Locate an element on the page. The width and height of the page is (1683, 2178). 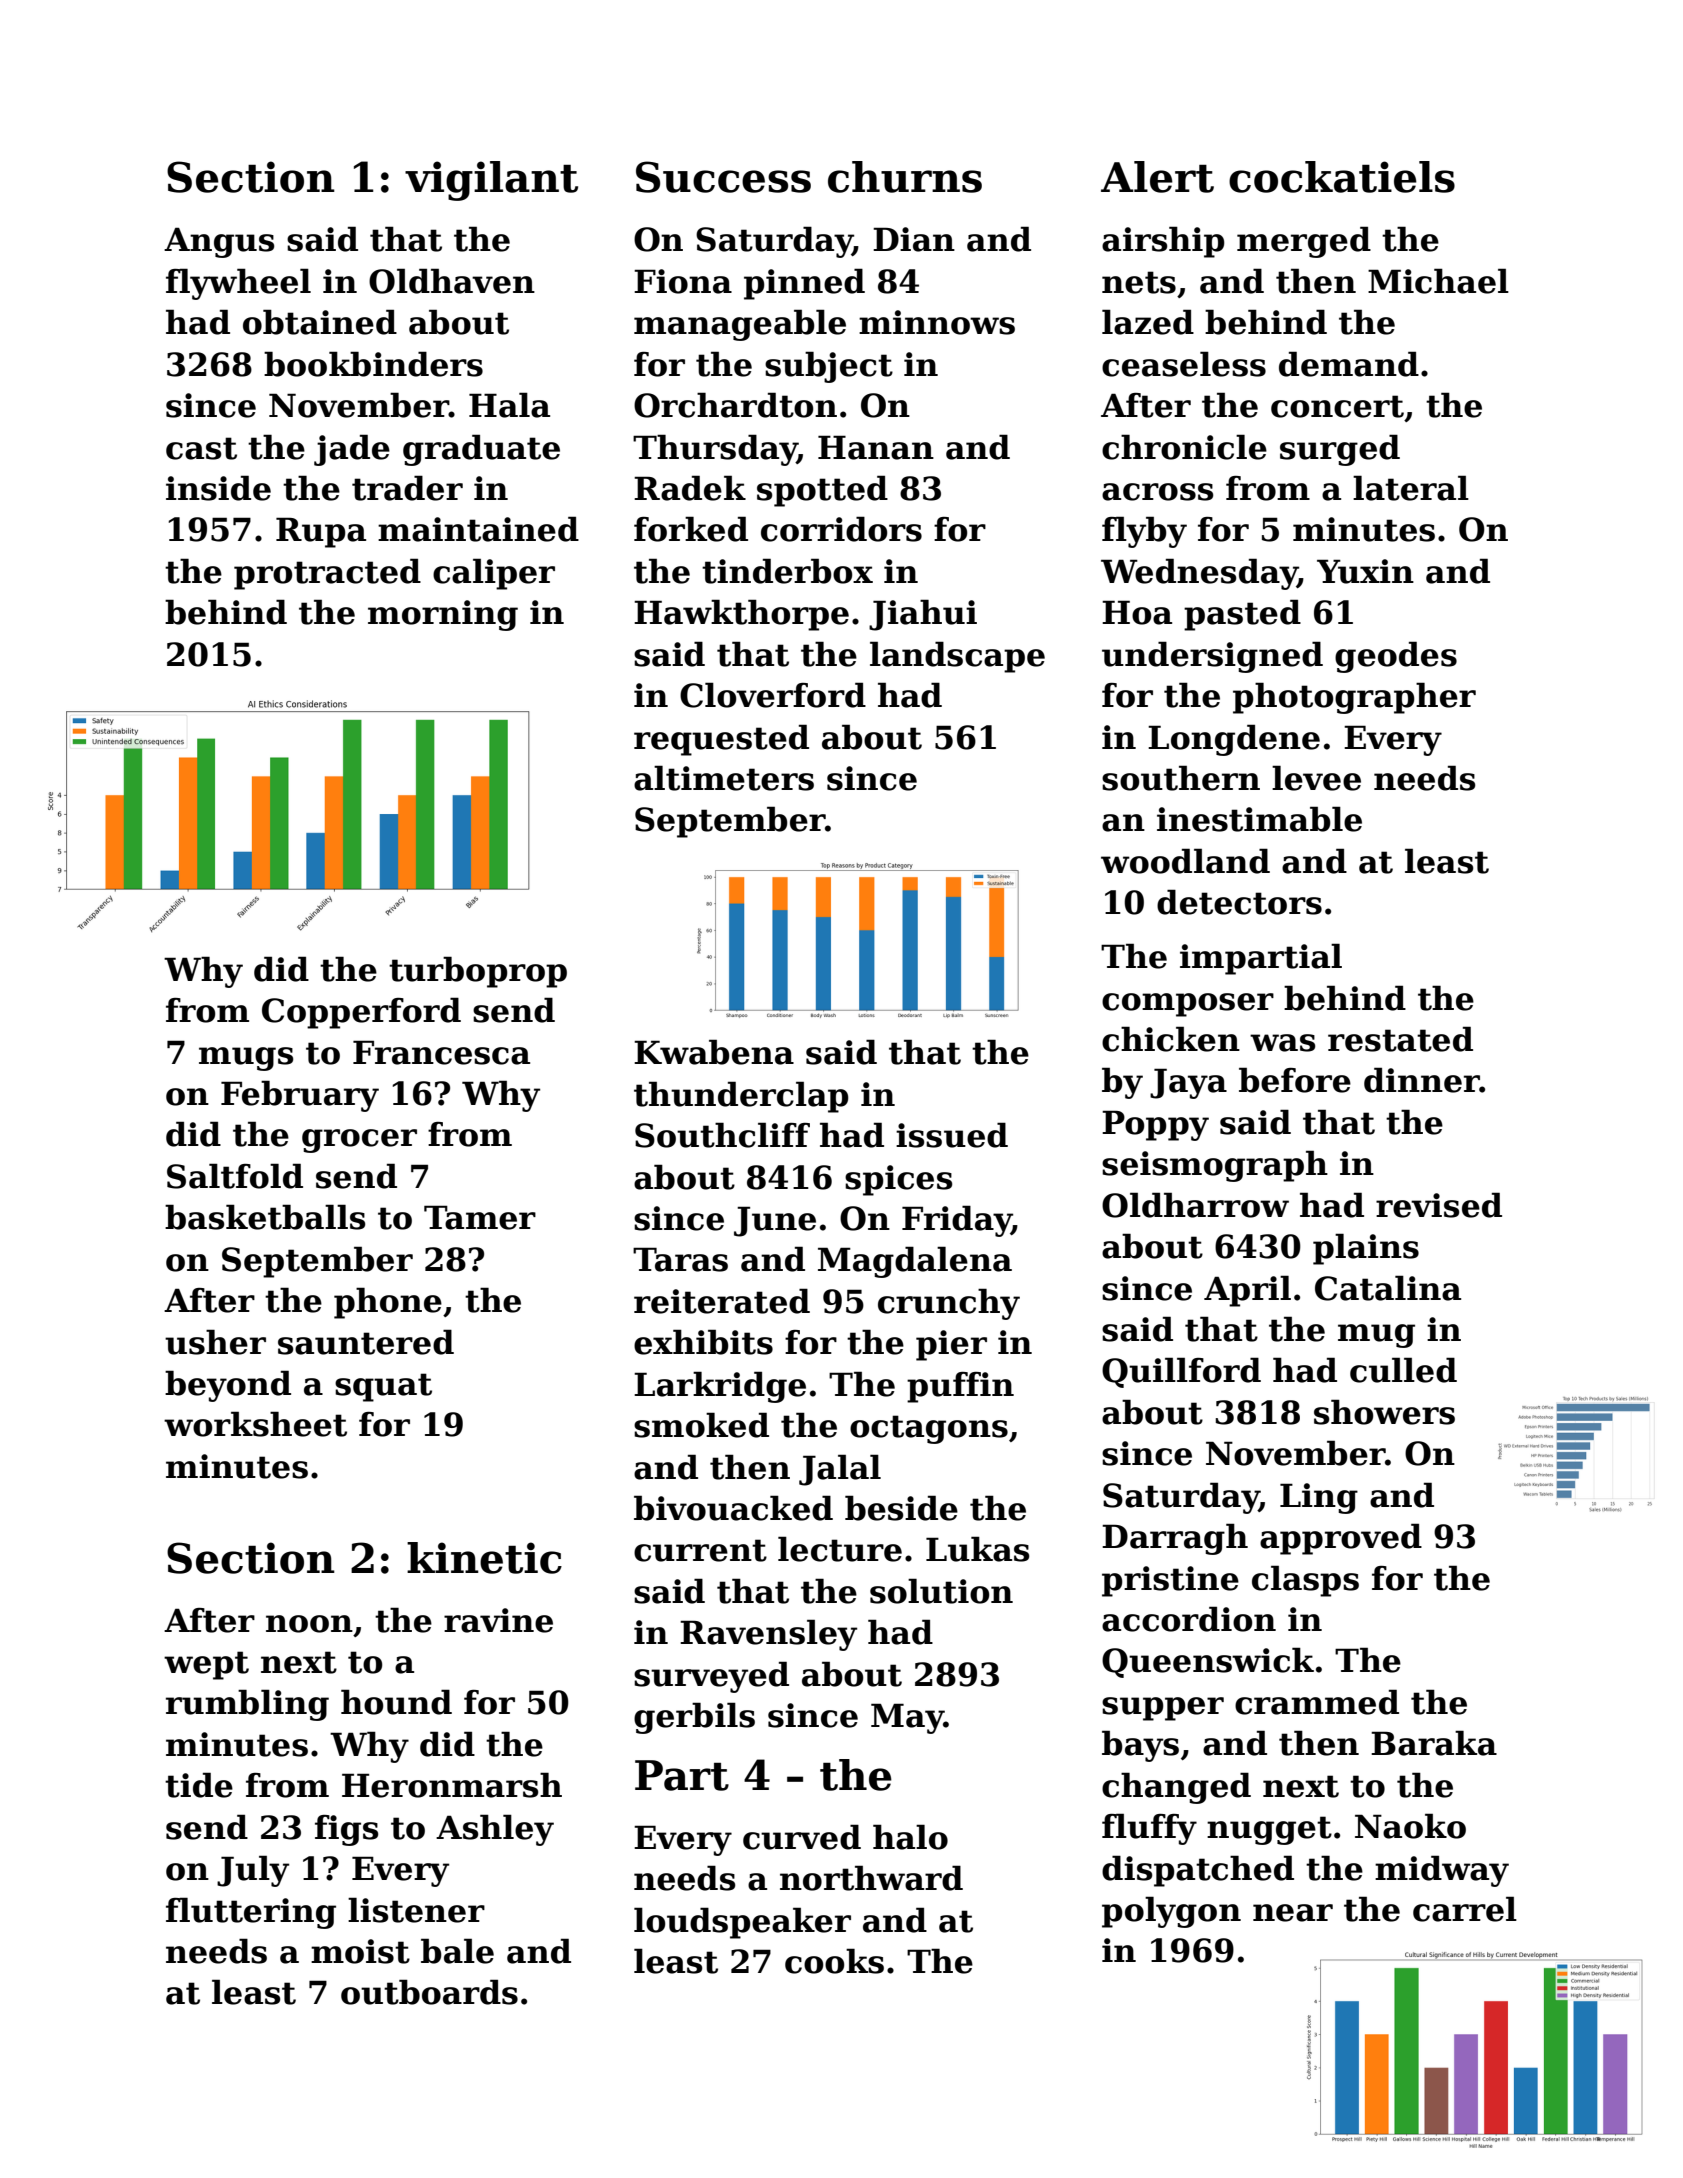
solution is located at coordinates (941, 1591).
